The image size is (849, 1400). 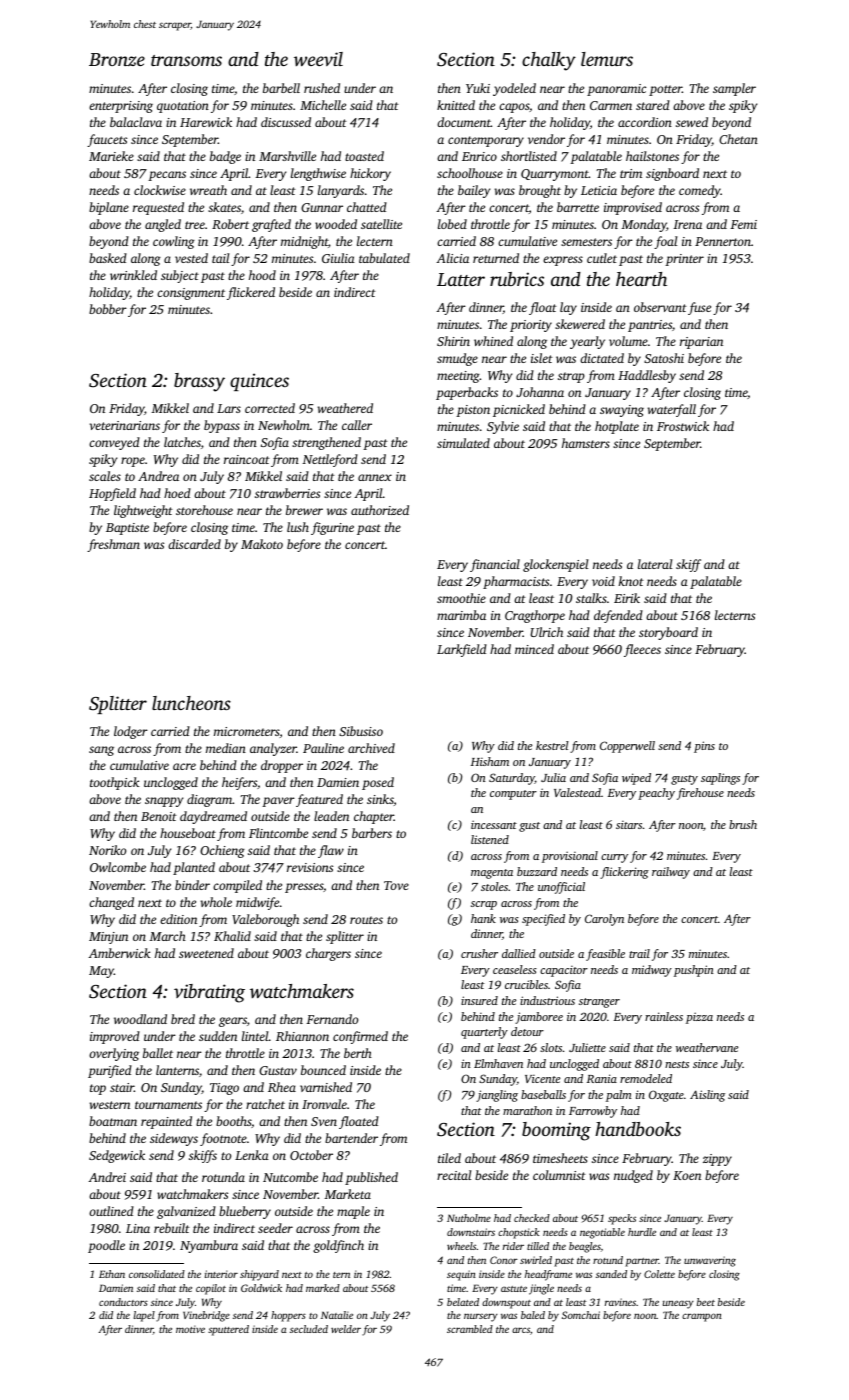 What do you see at coordinates (683, 426) in the screenshot?
I see `Frostwick` at bounding box center [683, 426].
